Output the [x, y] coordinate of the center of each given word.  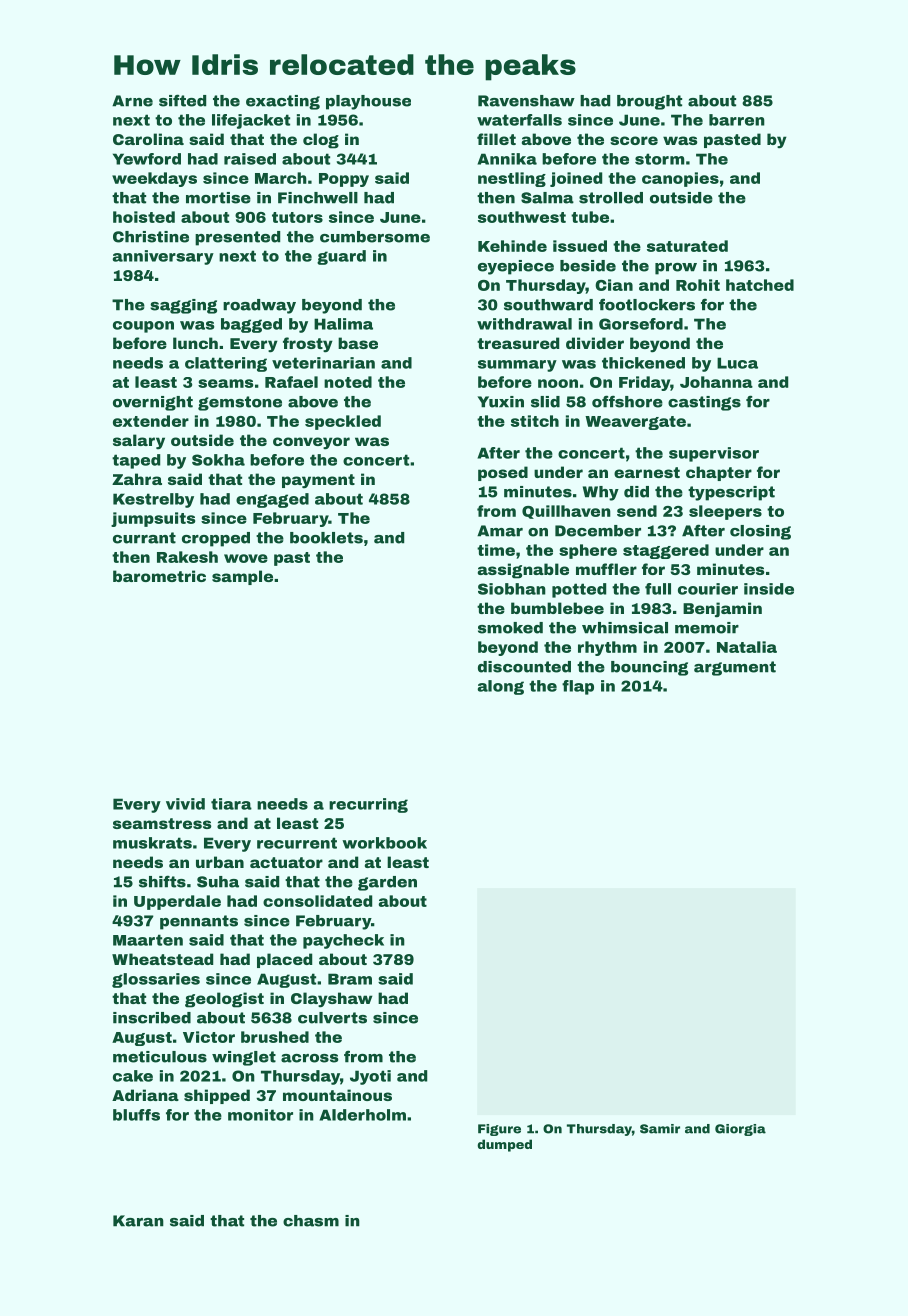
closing [760, 532]
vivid [185, 804]
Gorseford [641, 324]
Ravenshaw [526, 101]
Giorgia [740, 1130]
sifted [182, 100]
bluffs [136, 1115]
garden [387, 883]
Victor [209, 1037]
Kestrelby [153, 500]
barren [737, 120]
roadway [259, 306]
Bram [350, 979]
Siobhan [512, 589]
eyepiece [516, 267]
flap [578, 687]
